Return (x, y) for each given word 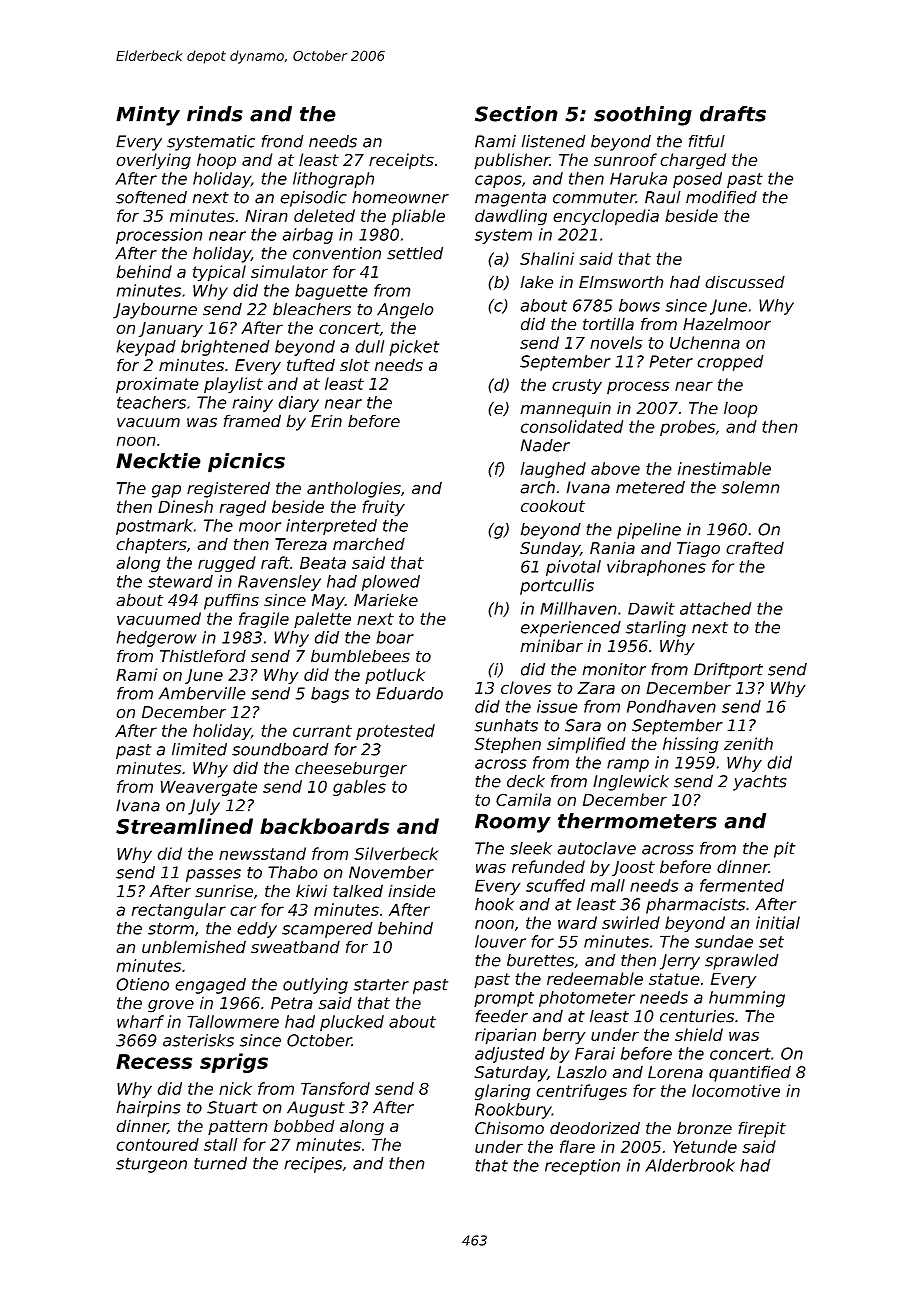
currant (322, 731)
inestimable (724, 468)
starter (381, 985)
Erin (326, 420)
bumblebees (360, 656)
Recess (154, 1061)
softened (151, 197)
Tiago (698, 549)
